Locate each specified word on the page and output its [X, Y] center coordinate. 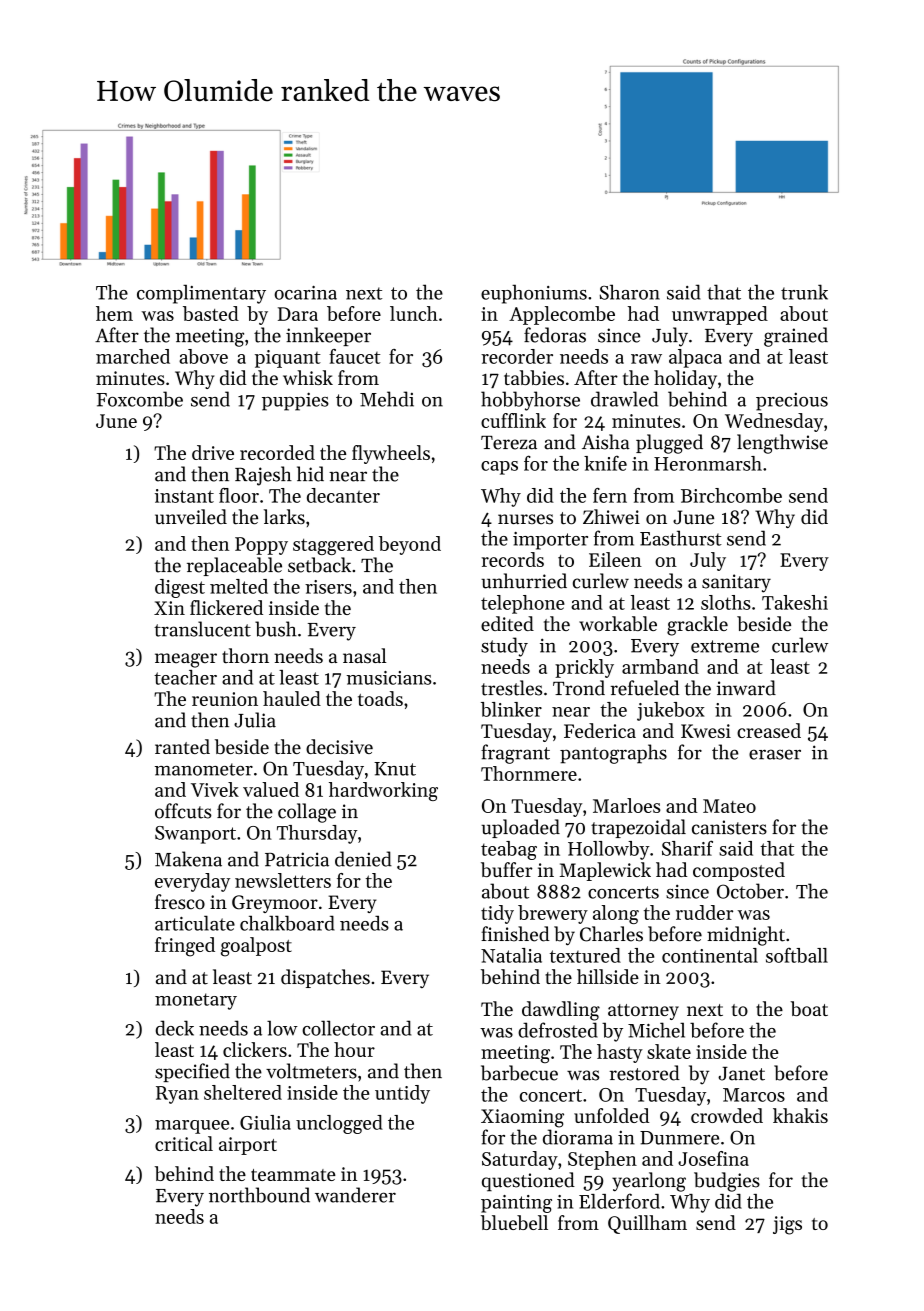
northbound [259, 1195]
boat [809, 1008]
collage [307, 813]
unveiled [191, 517]
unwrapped [720, 315]
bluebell [514, 1222]
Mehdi [387, 399]
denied [363, 859]
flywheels [391, 454]
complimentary [201, 294]
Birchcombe [731, 495]
